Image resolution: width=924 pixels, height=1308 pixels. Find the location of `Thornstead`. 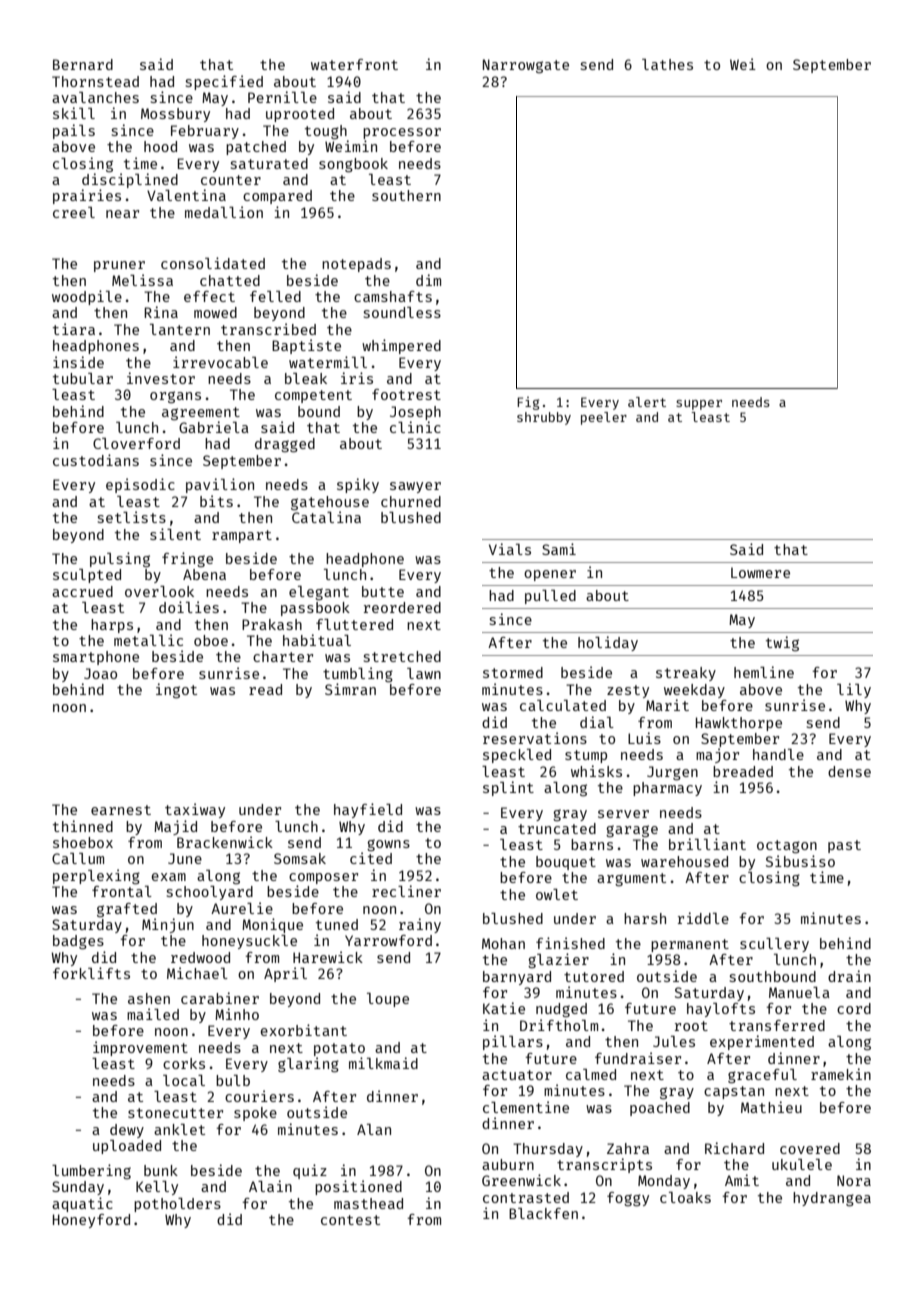

Thornstead is located at coordinates (95, 81).
